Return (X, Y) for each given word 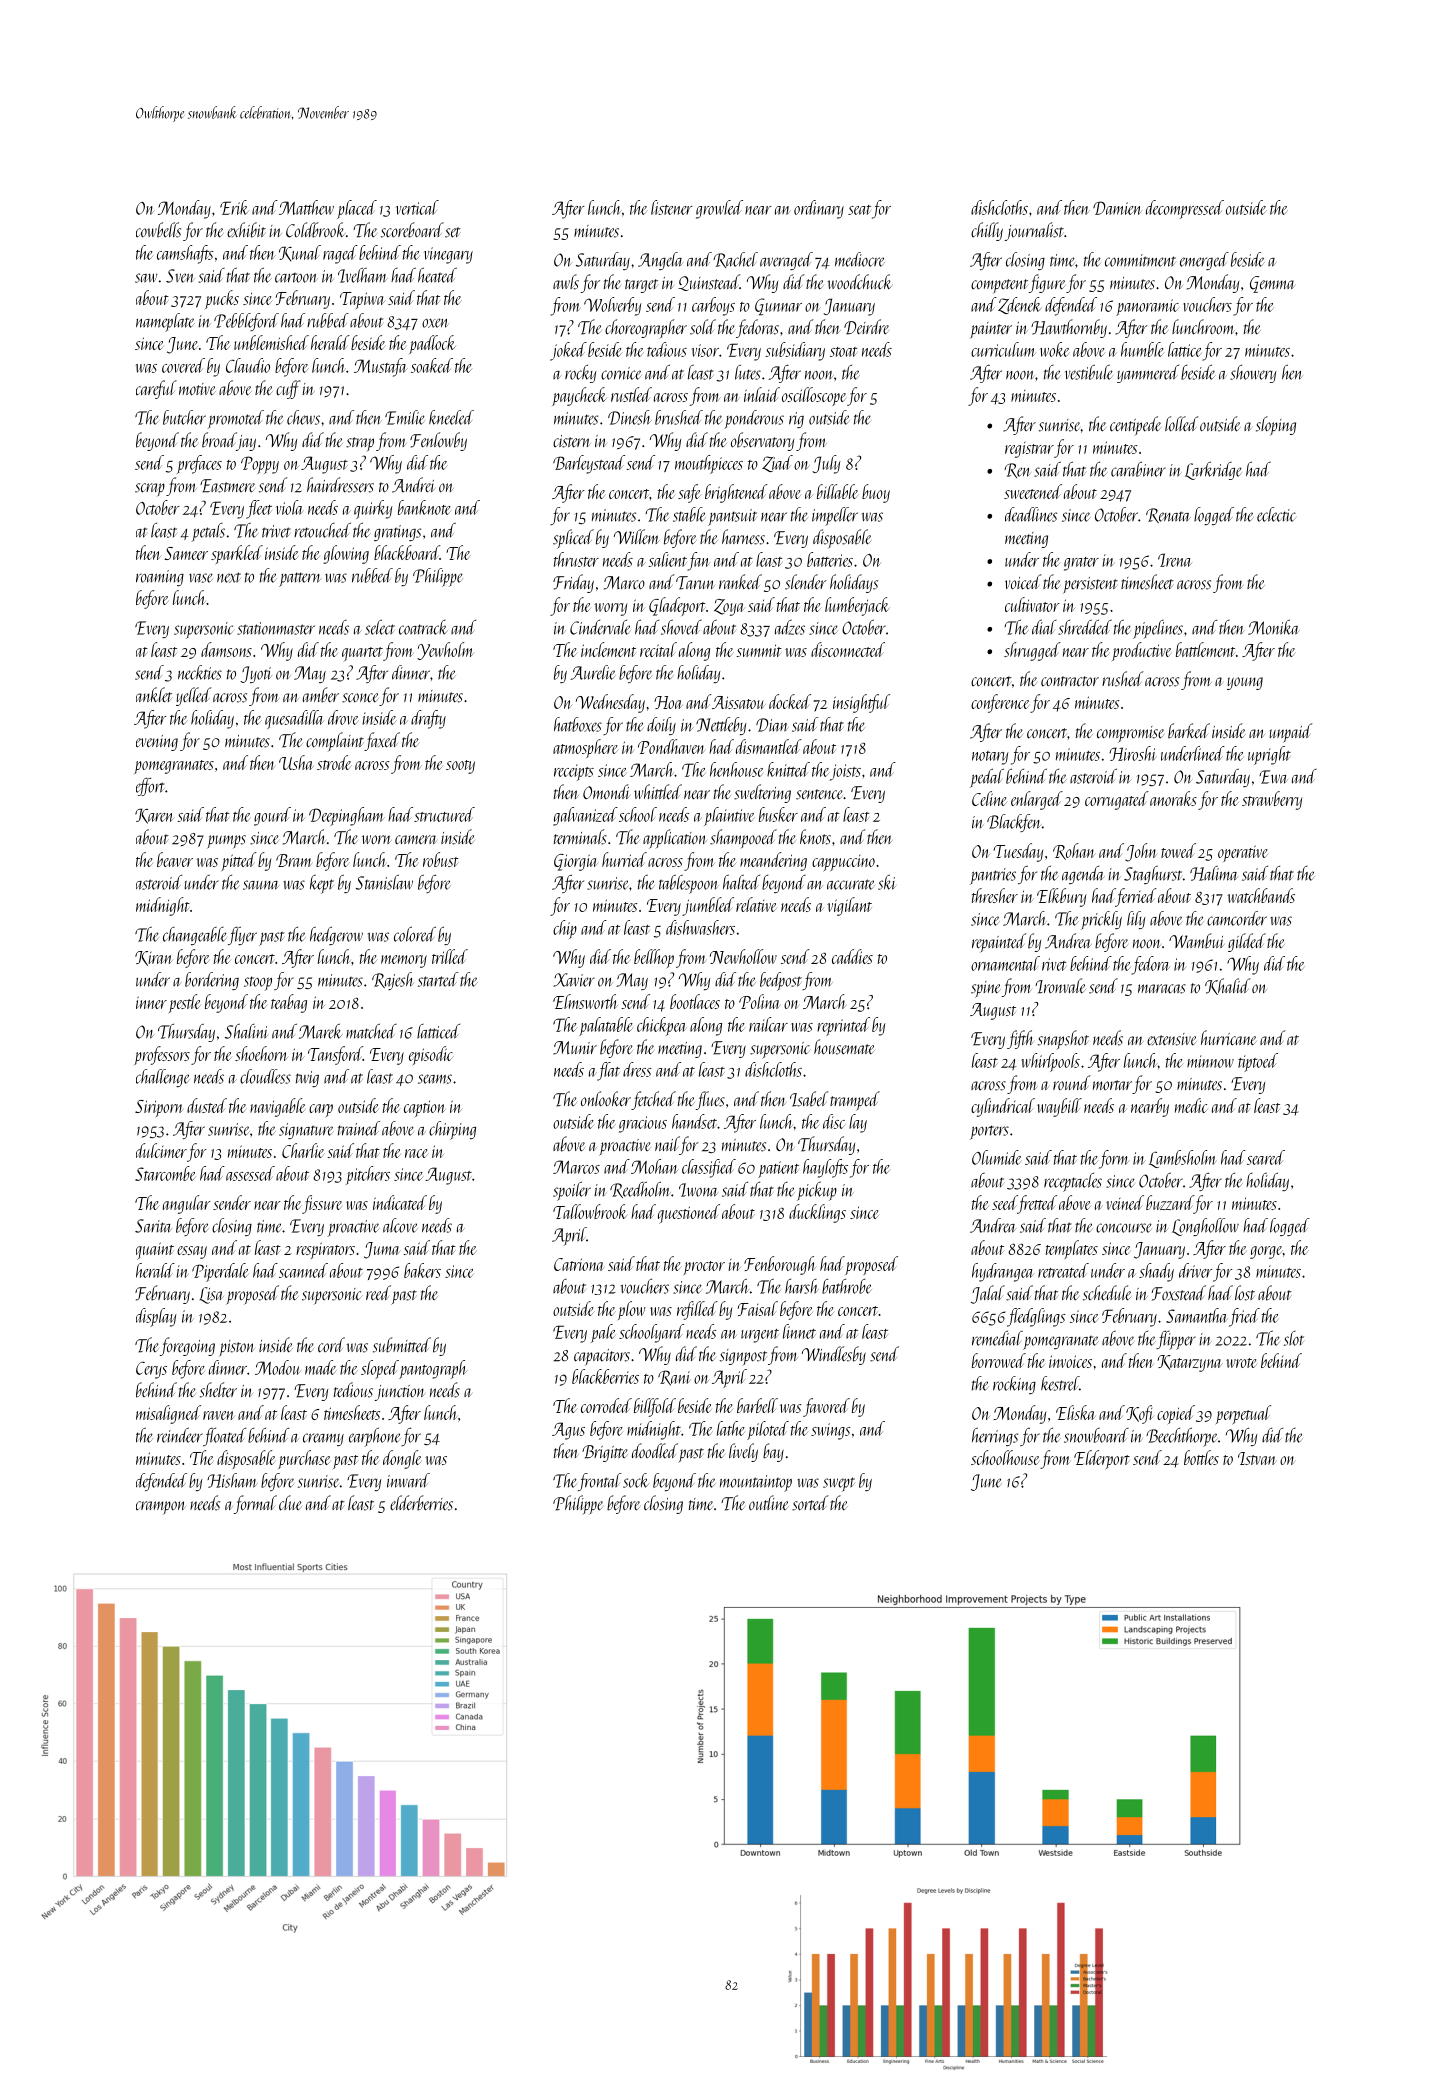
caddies (852, 956)
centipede (1135, 425)
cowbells (158, 230)
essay (192, 1252)
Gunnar (778, 306)
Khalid (1227, 986)
